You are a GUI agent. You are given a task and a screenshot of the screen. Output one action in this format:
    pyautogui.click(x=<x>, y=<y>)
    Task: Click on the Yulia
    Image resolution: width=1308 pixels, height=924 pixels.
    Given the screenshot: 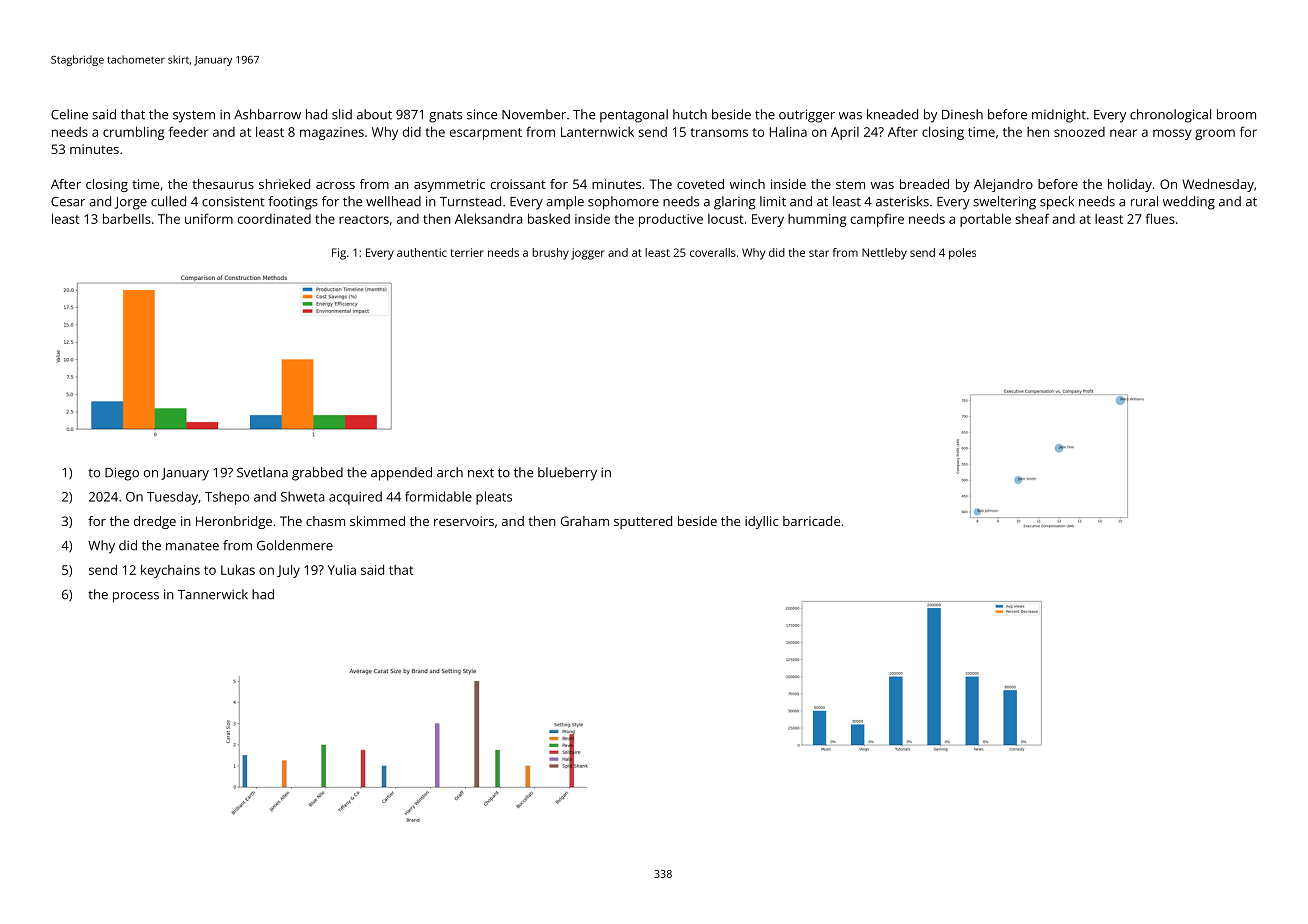 What is the action you would take?
    pyautogui.click(x=342, y=570)
